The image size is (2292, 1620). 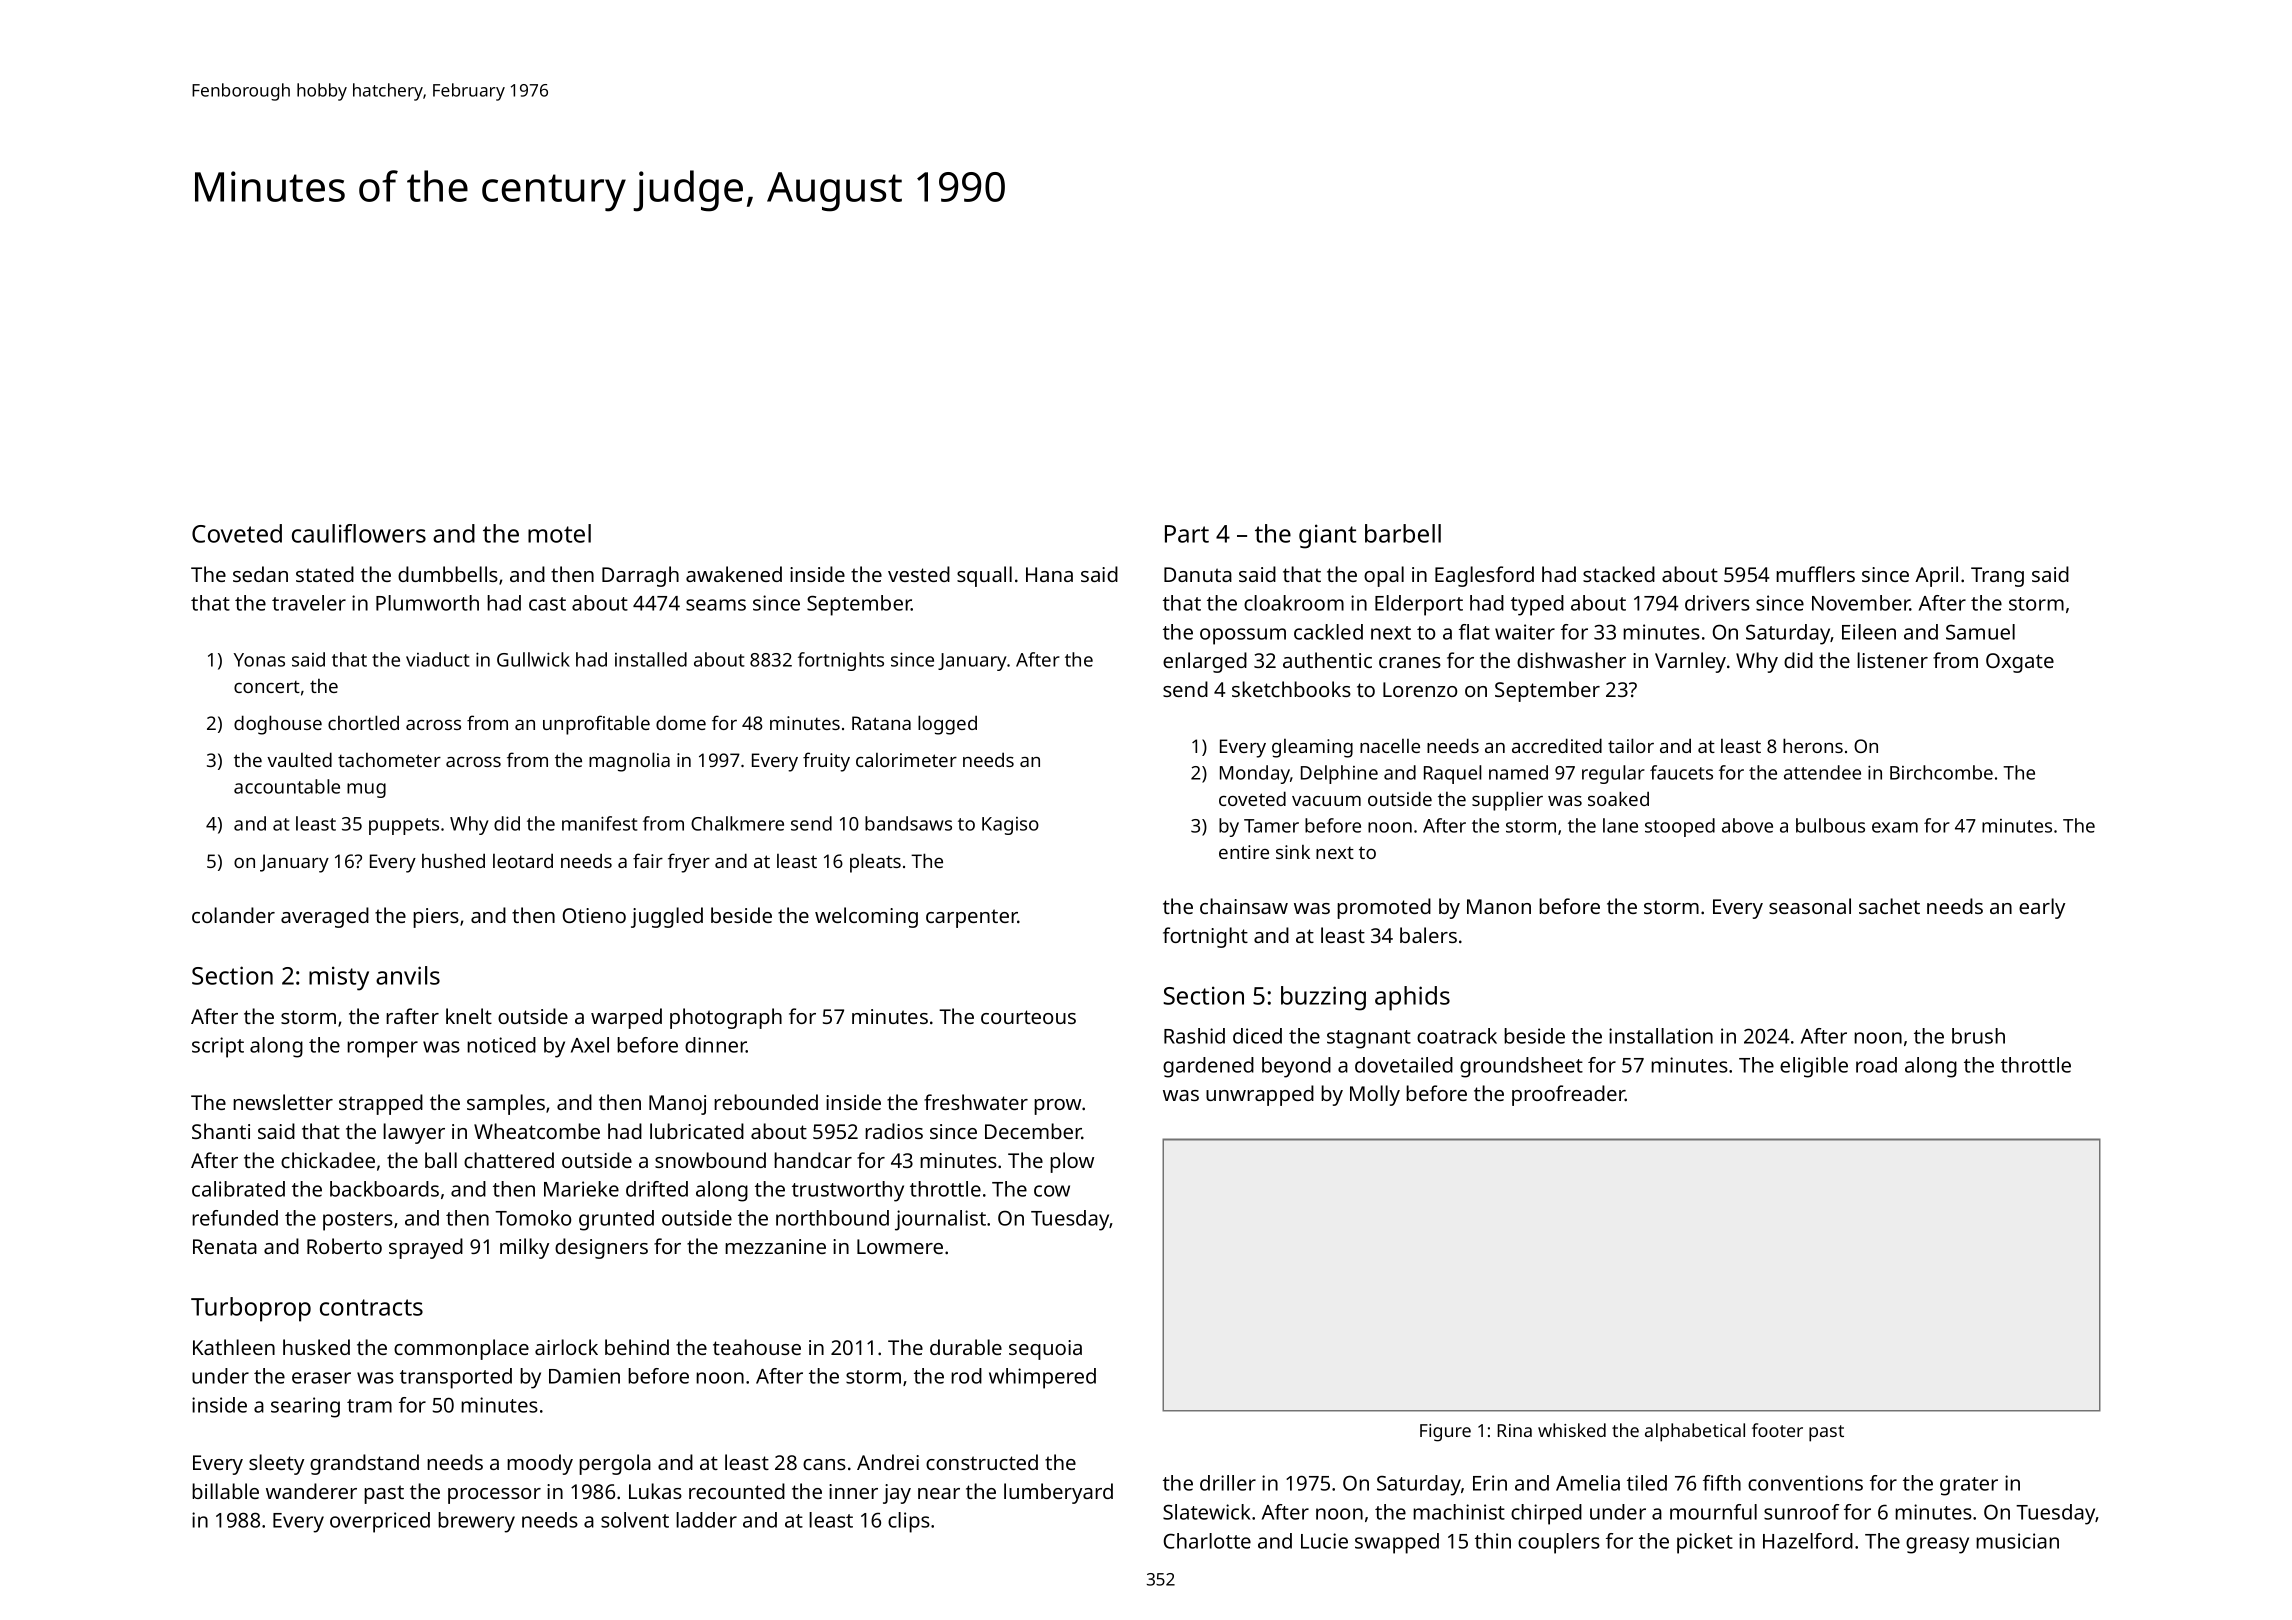 I want to click on typed, so click(x=1537, y=605).
